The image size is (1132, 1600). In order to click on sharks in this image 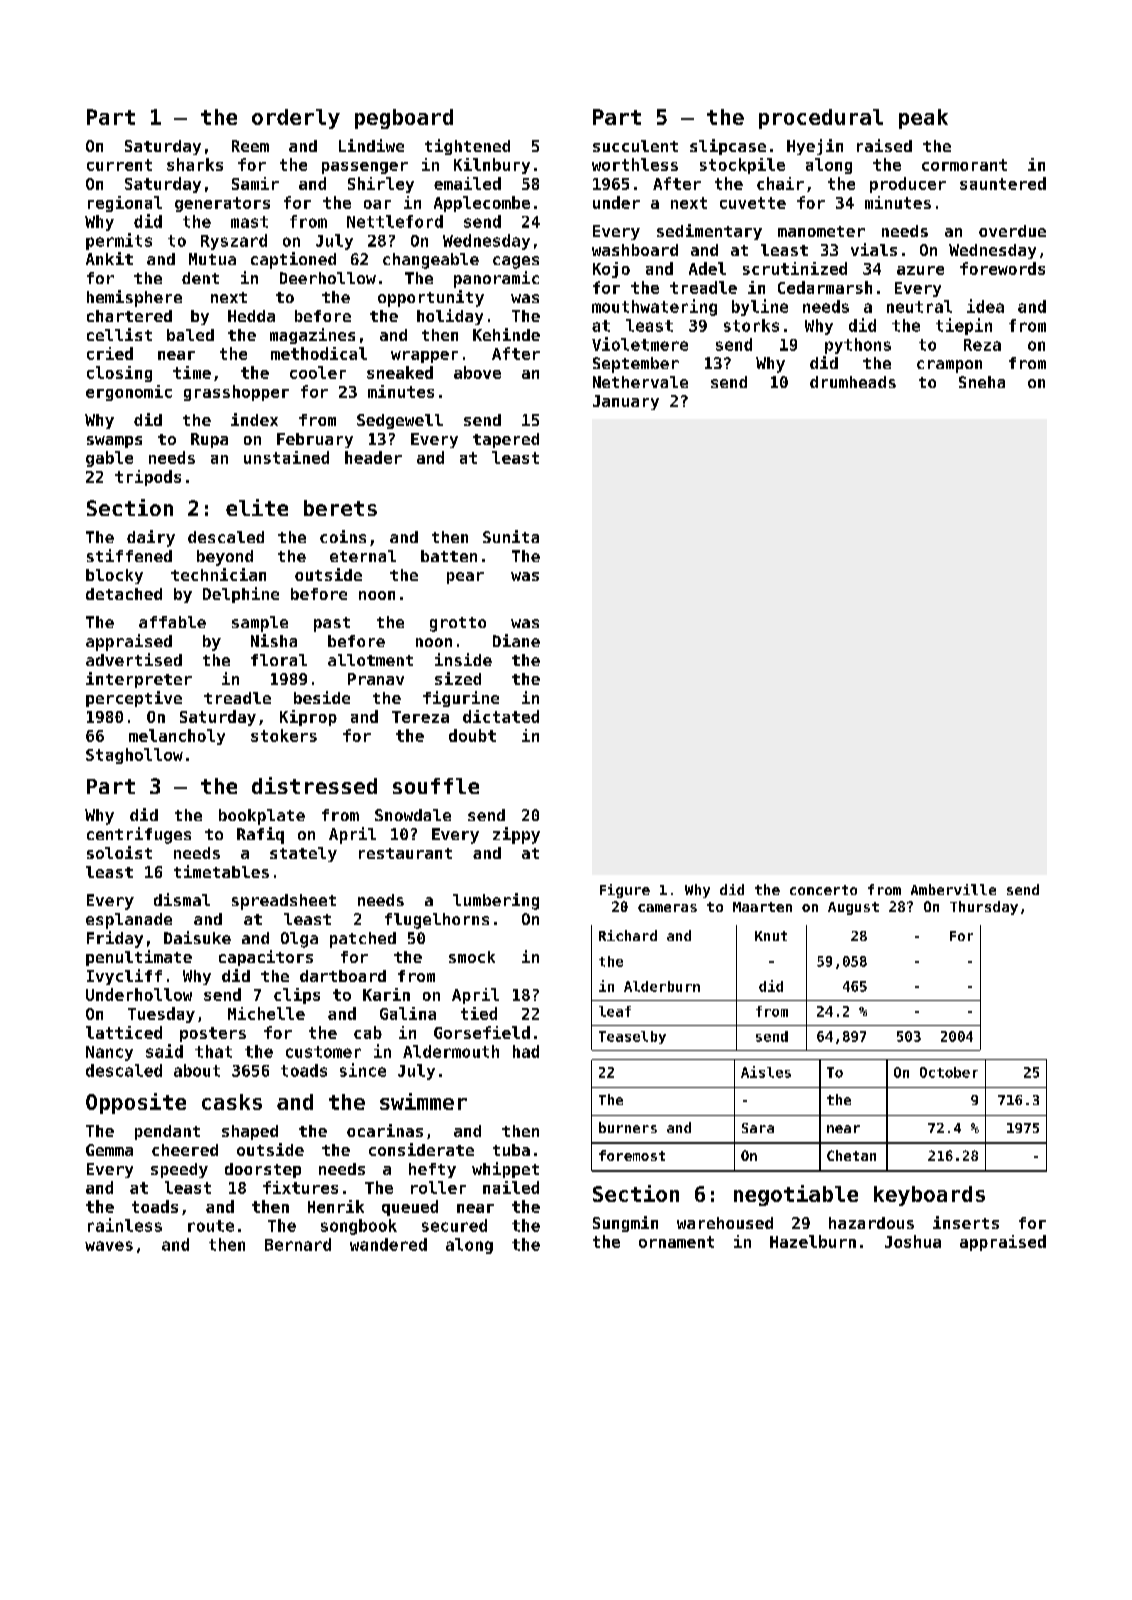, I will do `click(195, 164)`.
